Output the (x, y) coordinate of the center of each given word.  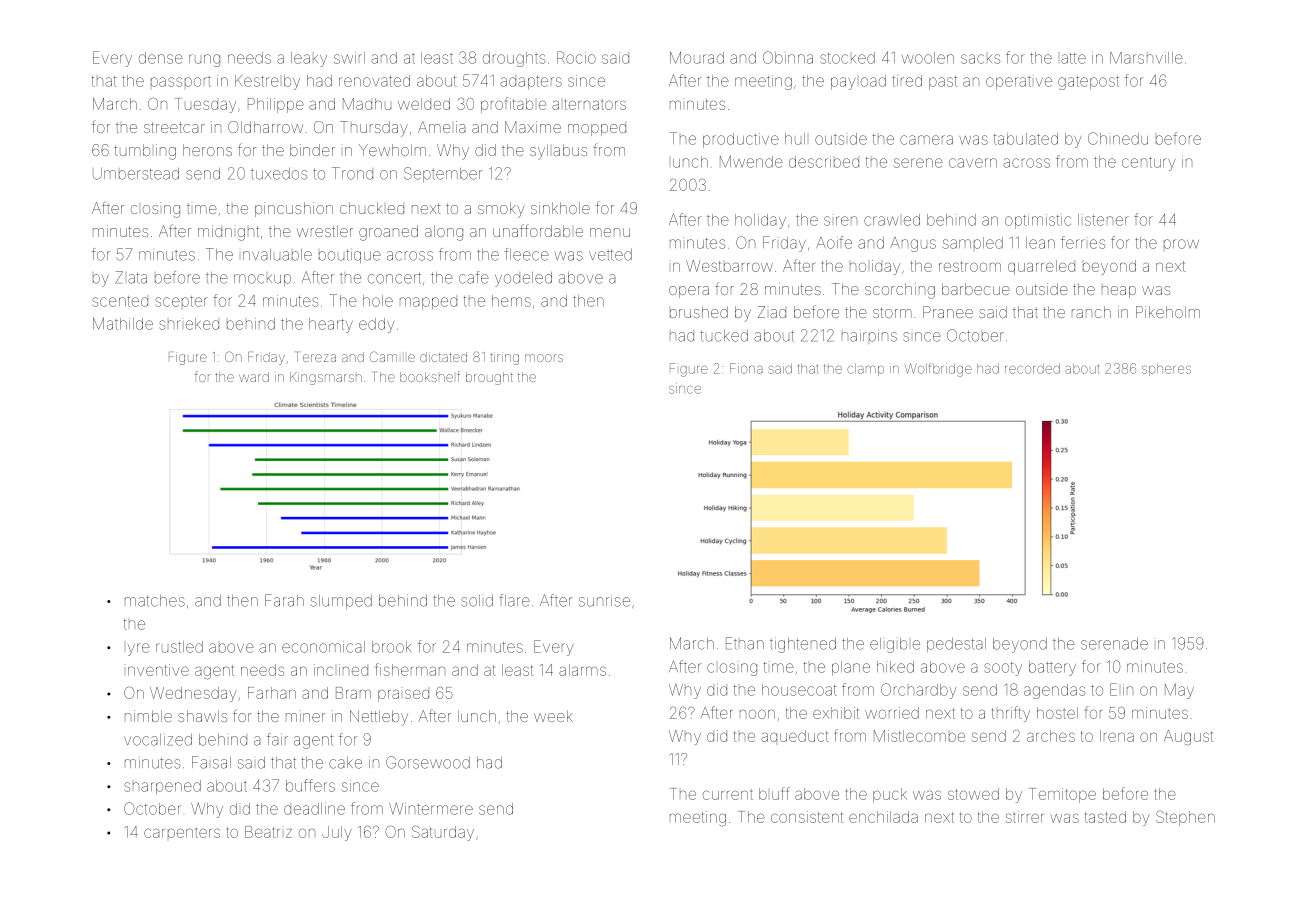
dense (161, 58)
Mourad (697, 58)
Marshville (1146, 58)
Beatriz (268, 832)
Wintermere (431, 809)
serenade (1114, 644)
